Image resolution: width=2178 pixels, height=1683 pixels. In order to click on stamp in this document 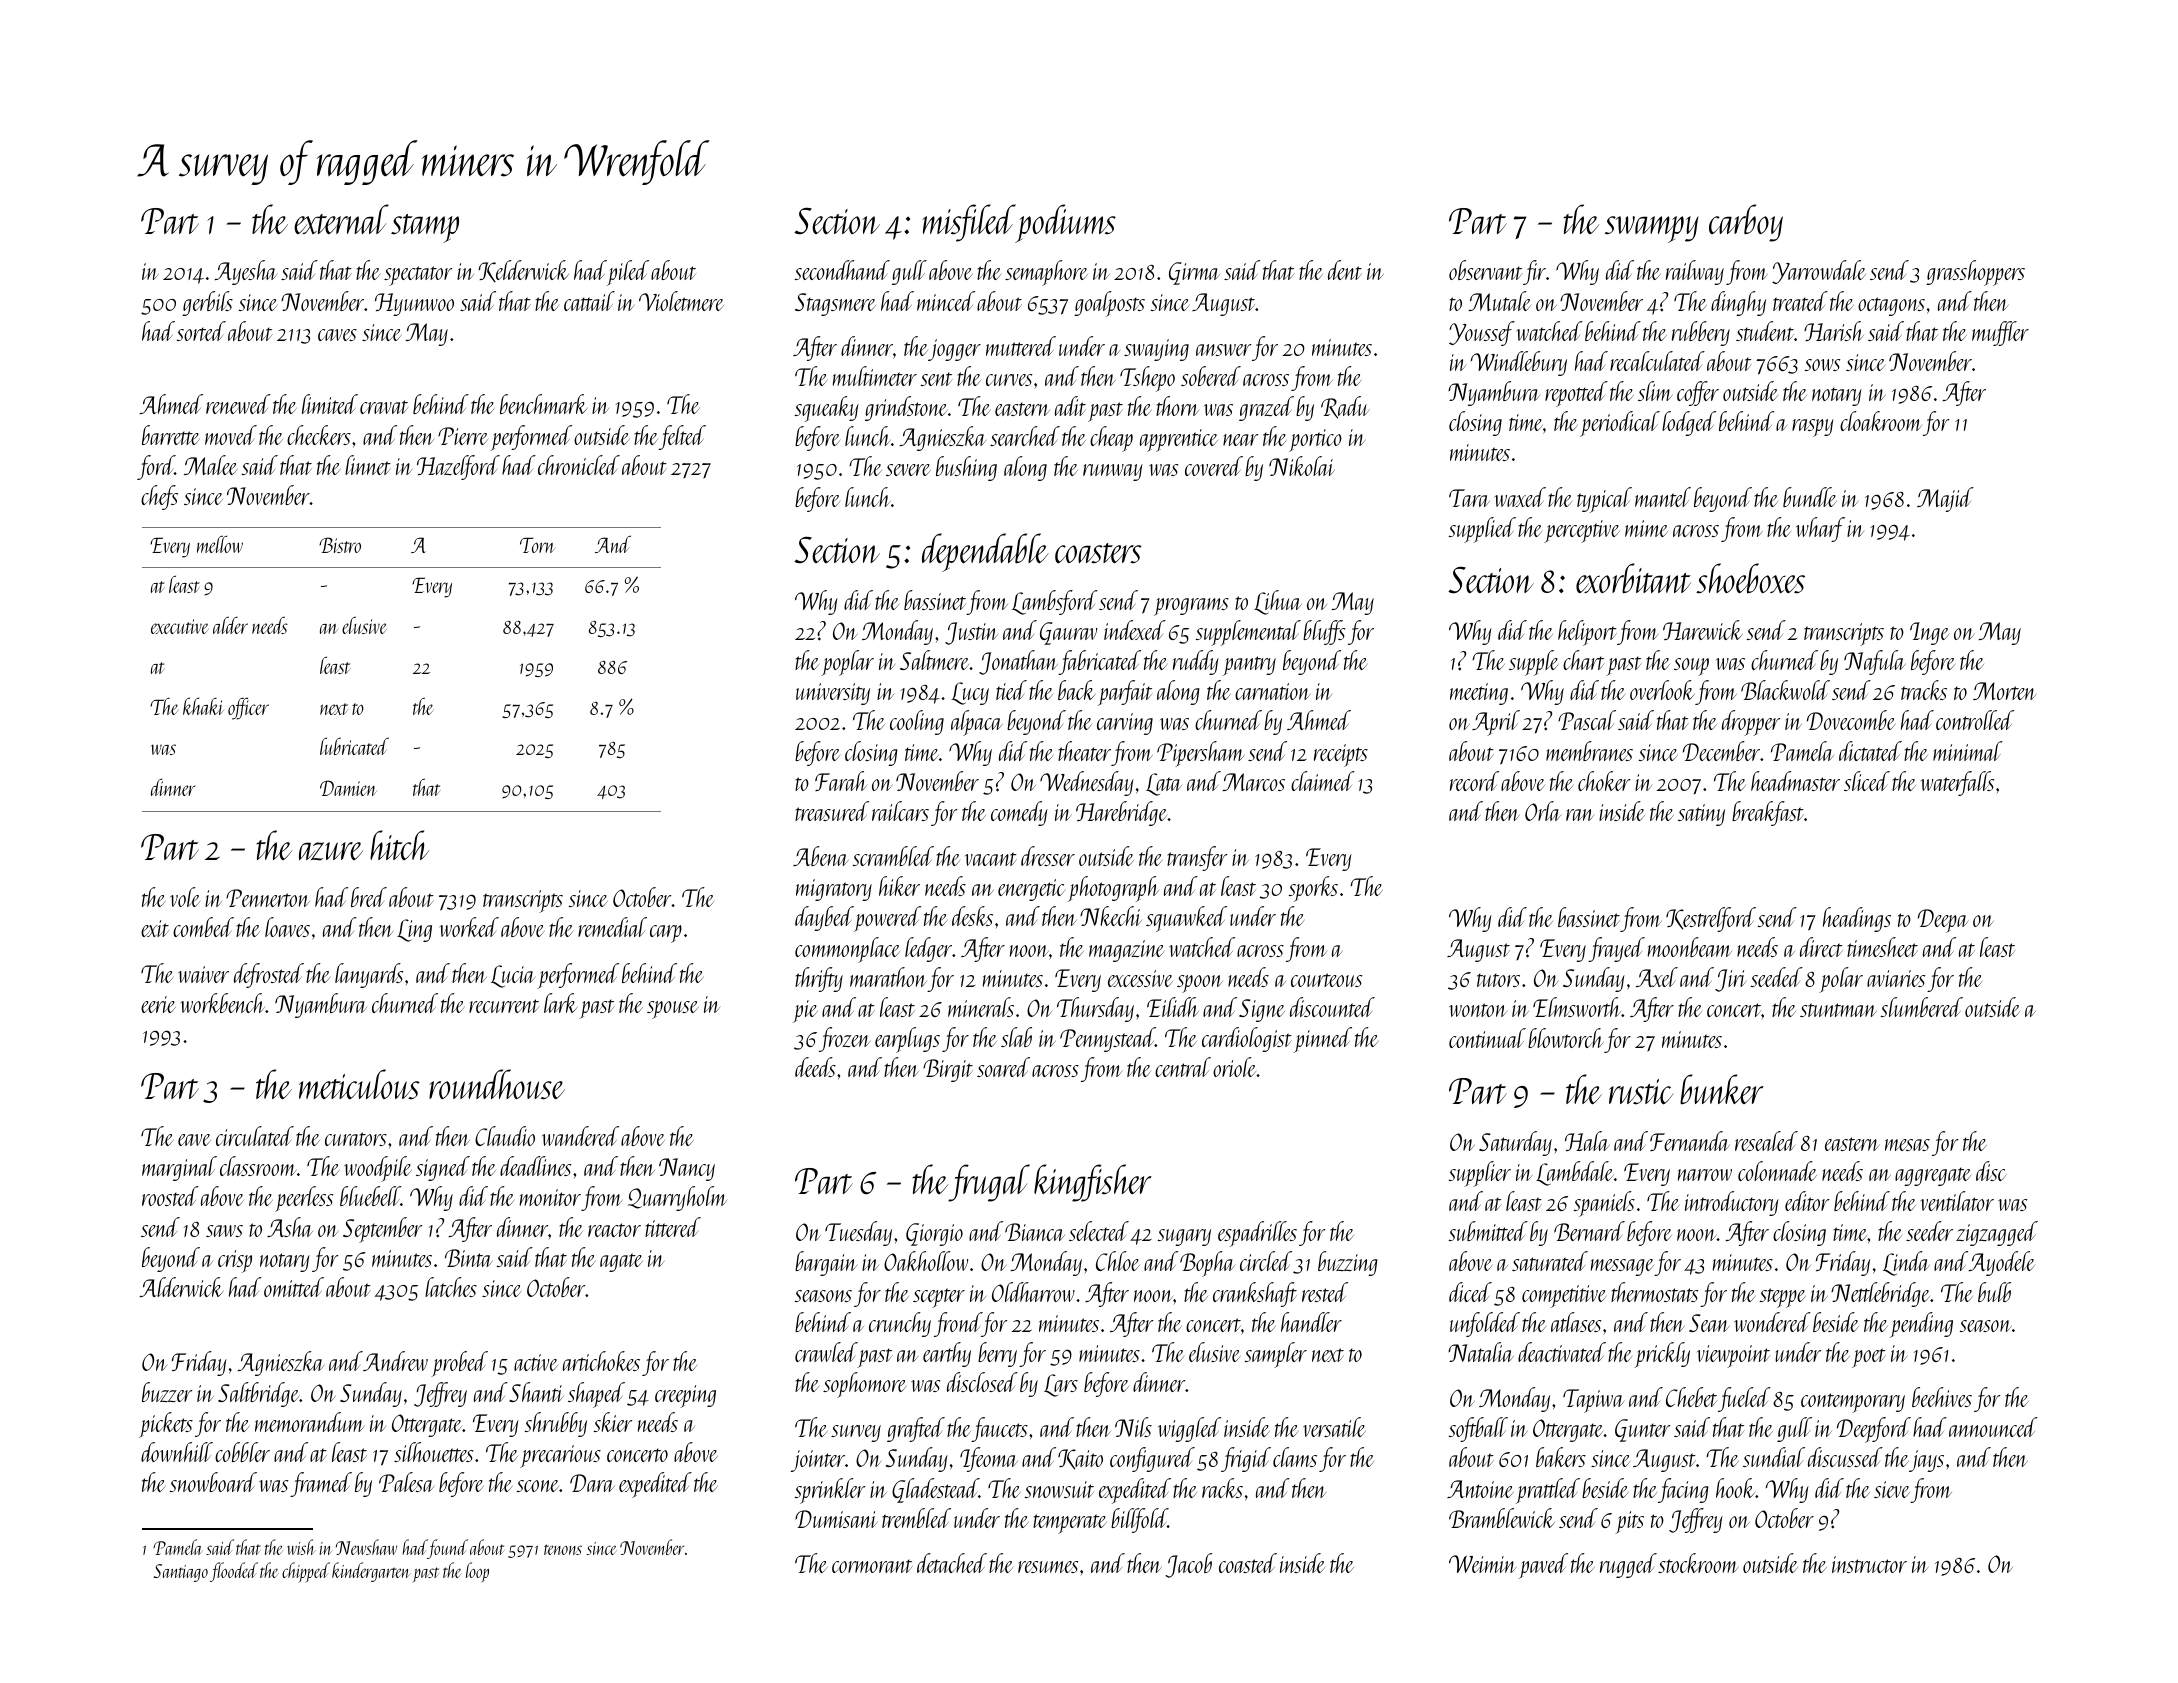, I will do `click(425, 228)`.
